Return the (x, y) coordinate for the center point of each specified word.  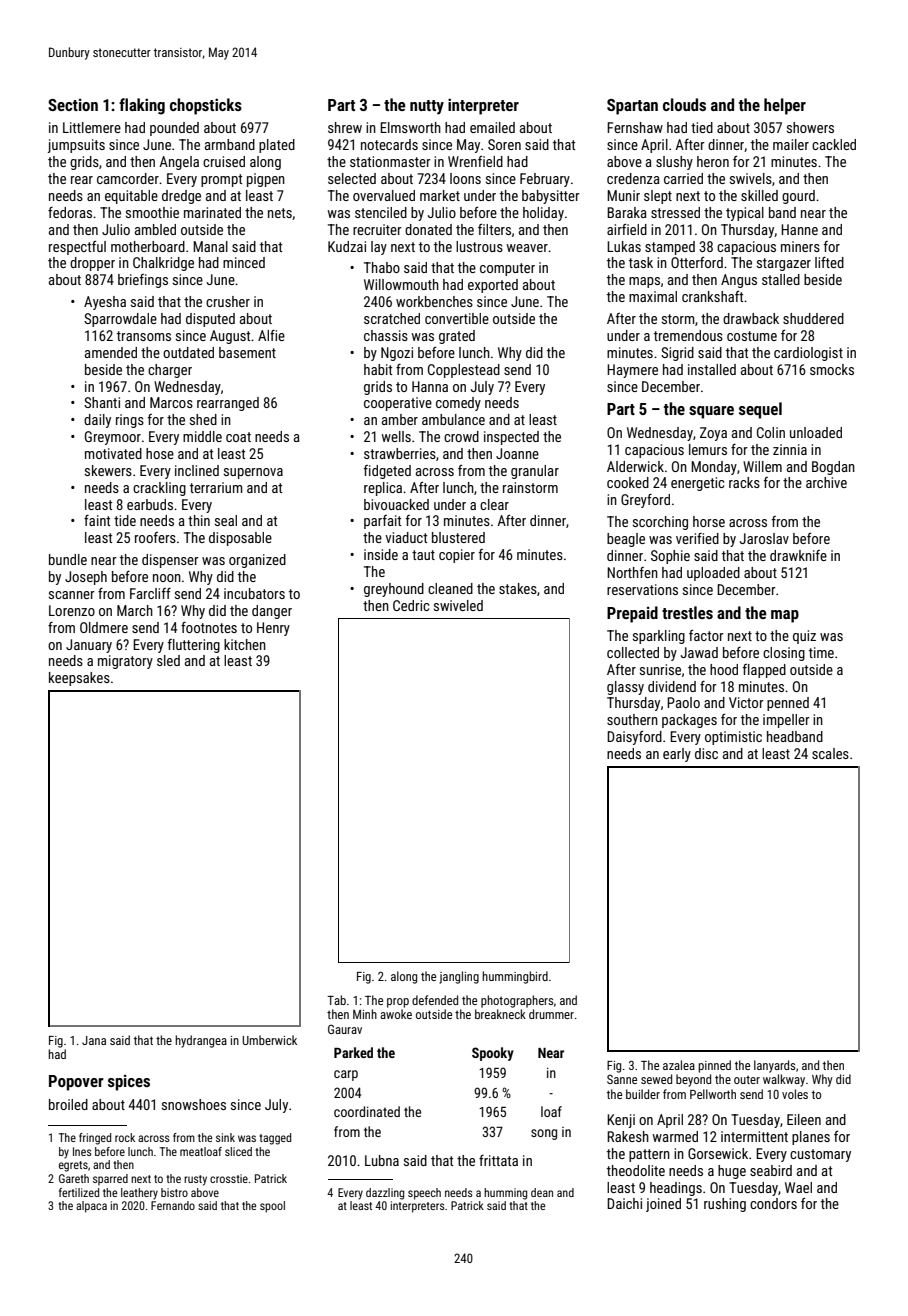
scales (830, 753)
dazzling (385, 1194)
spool (272, 1207)
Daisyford (634, 738)
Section (73, 104)
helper (785, 106)
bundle (68, 559)
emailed (492, 127)
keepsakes (79, 679)
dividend (672, 686)
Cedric (411, 605)
